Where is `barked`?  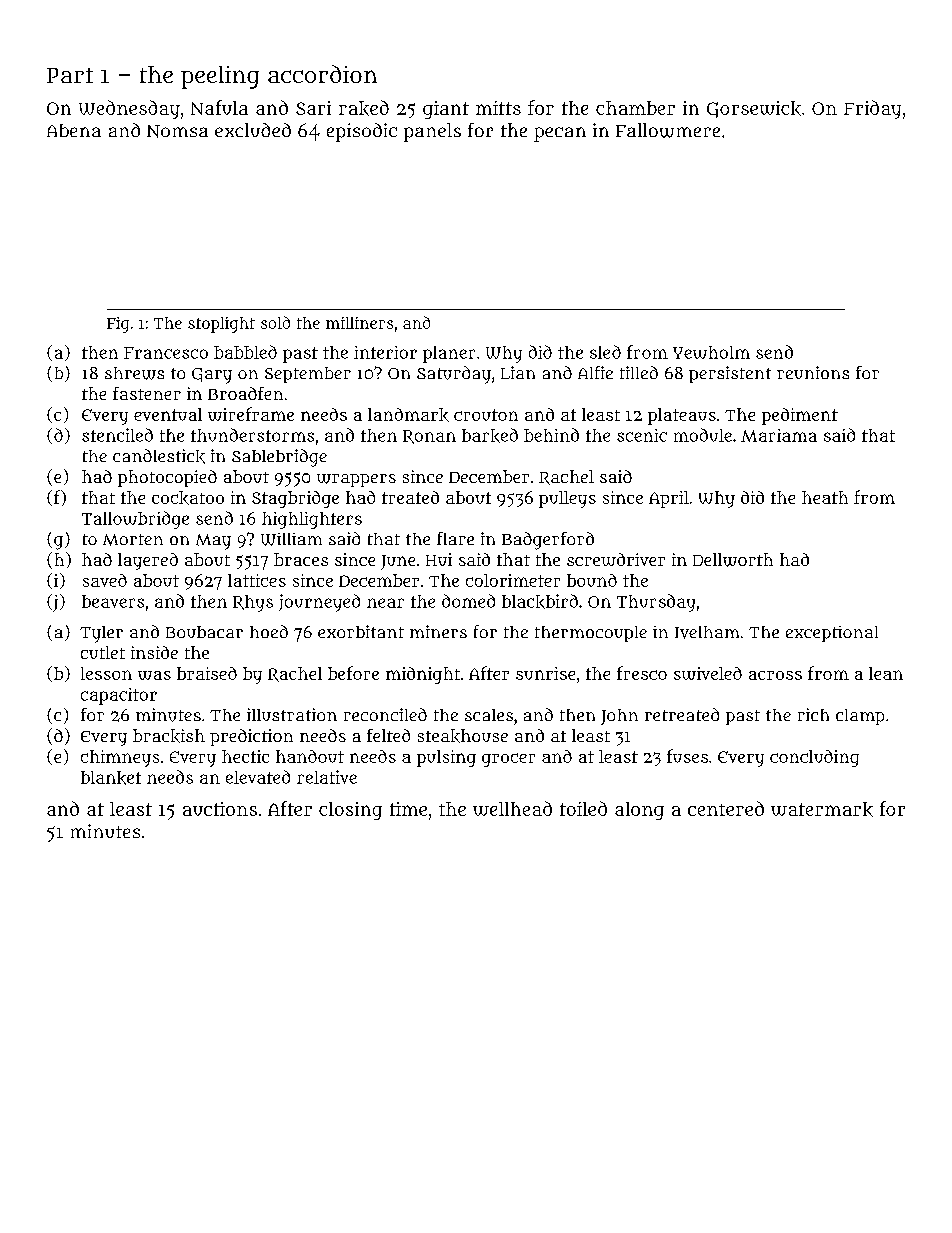 barked is located at coordinates (490, 435).
